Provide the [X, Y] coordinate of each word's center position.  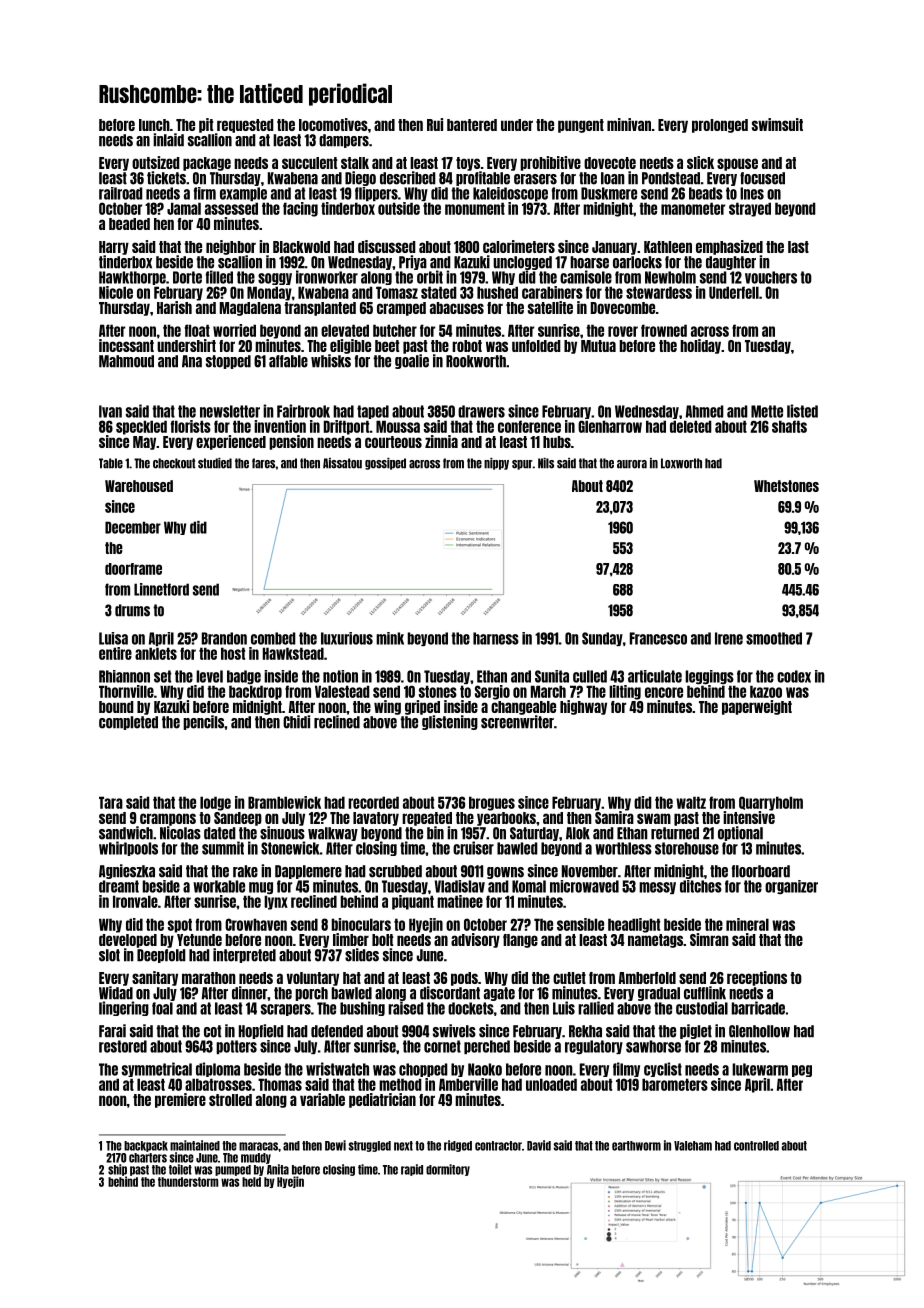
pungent [581, 126]
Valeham [693, 1146]
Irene [729, 638]
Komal [529, 886]
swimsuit [777, 124]
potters [236, 1047]
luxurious [347, 638]
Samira [614, 817]
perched [487, 1047]
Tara [111, 802]
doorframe [133, 569]
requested [245, 126]
